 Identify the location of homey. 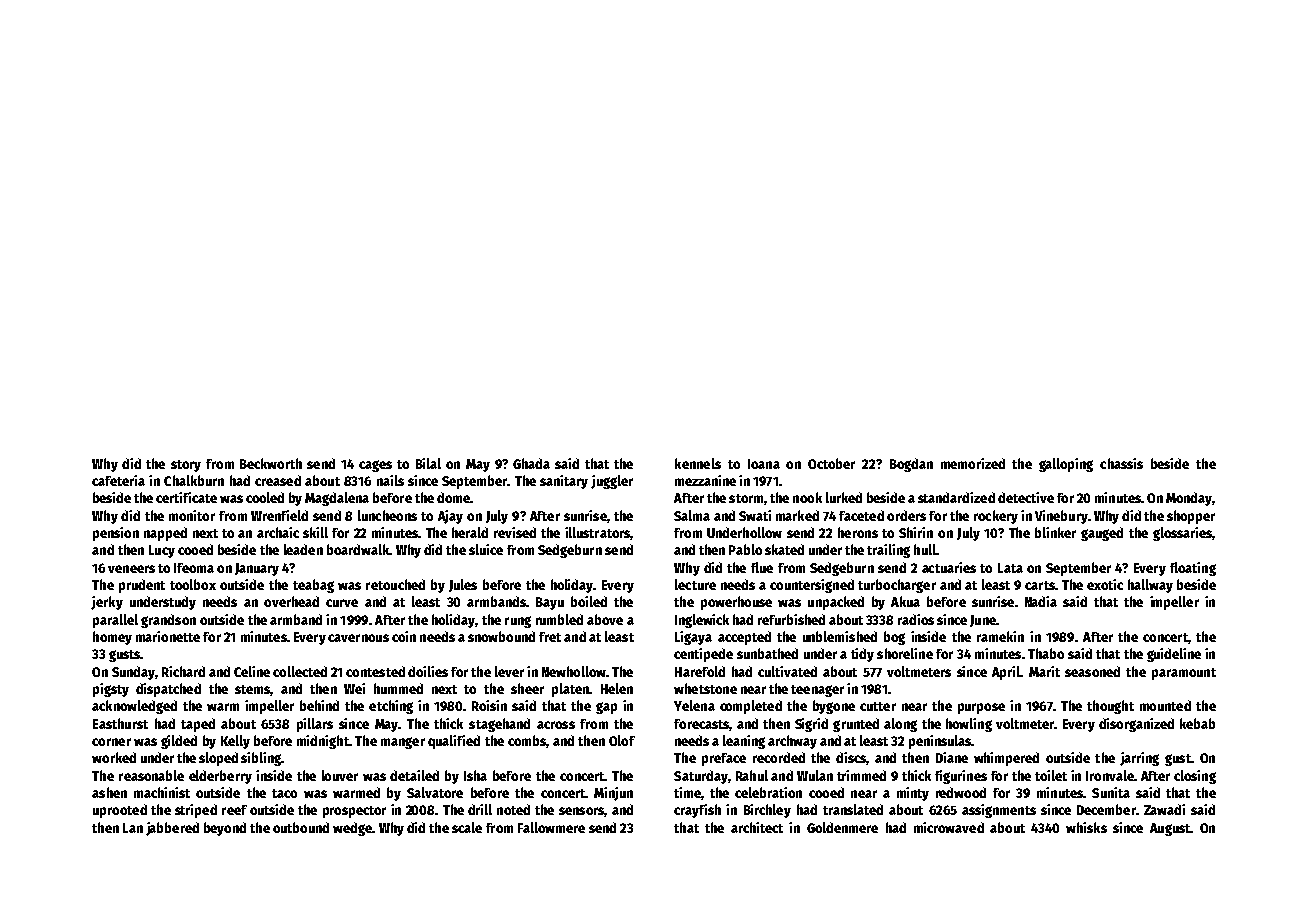
(112, 638).
